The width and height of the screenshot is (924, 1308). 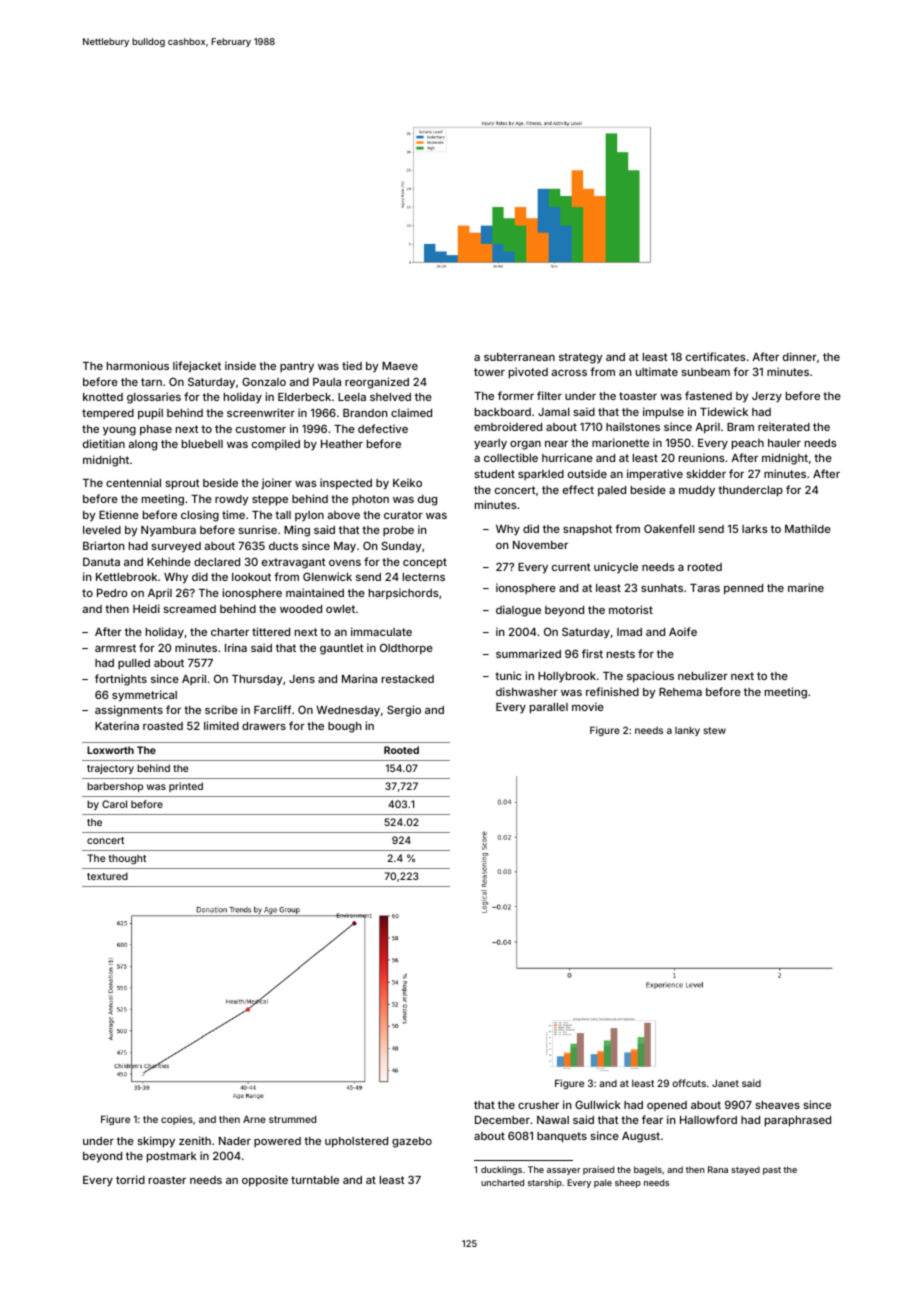 What do you see at coordinates (127, 859) in the screenshot?
I see `thought` at bounding box center [127, 859].
